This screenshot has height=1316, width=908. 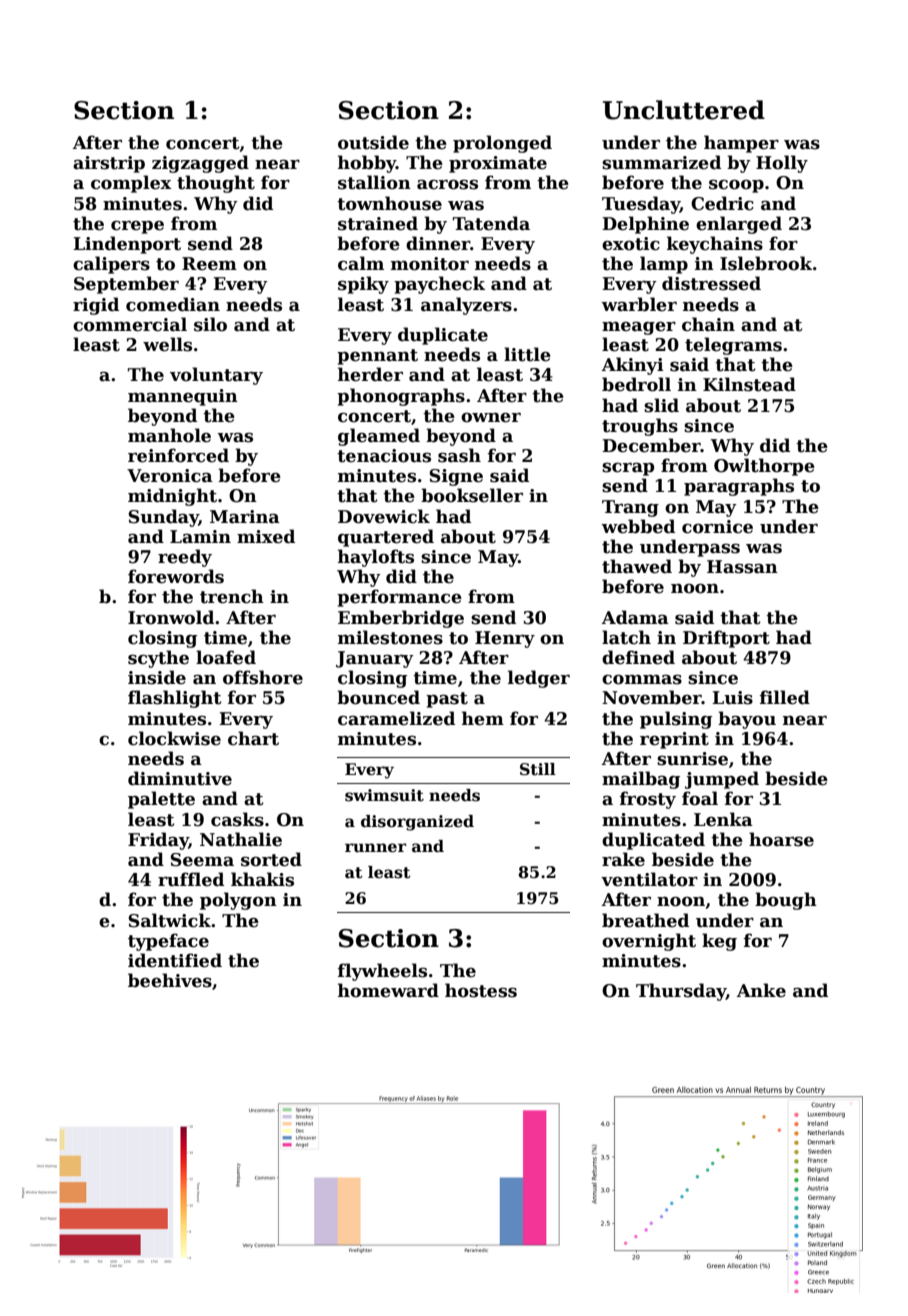 What do you see at coordinates (210, 324) in the screenshot?
I see `silo` at bounding box center [210, 324].
